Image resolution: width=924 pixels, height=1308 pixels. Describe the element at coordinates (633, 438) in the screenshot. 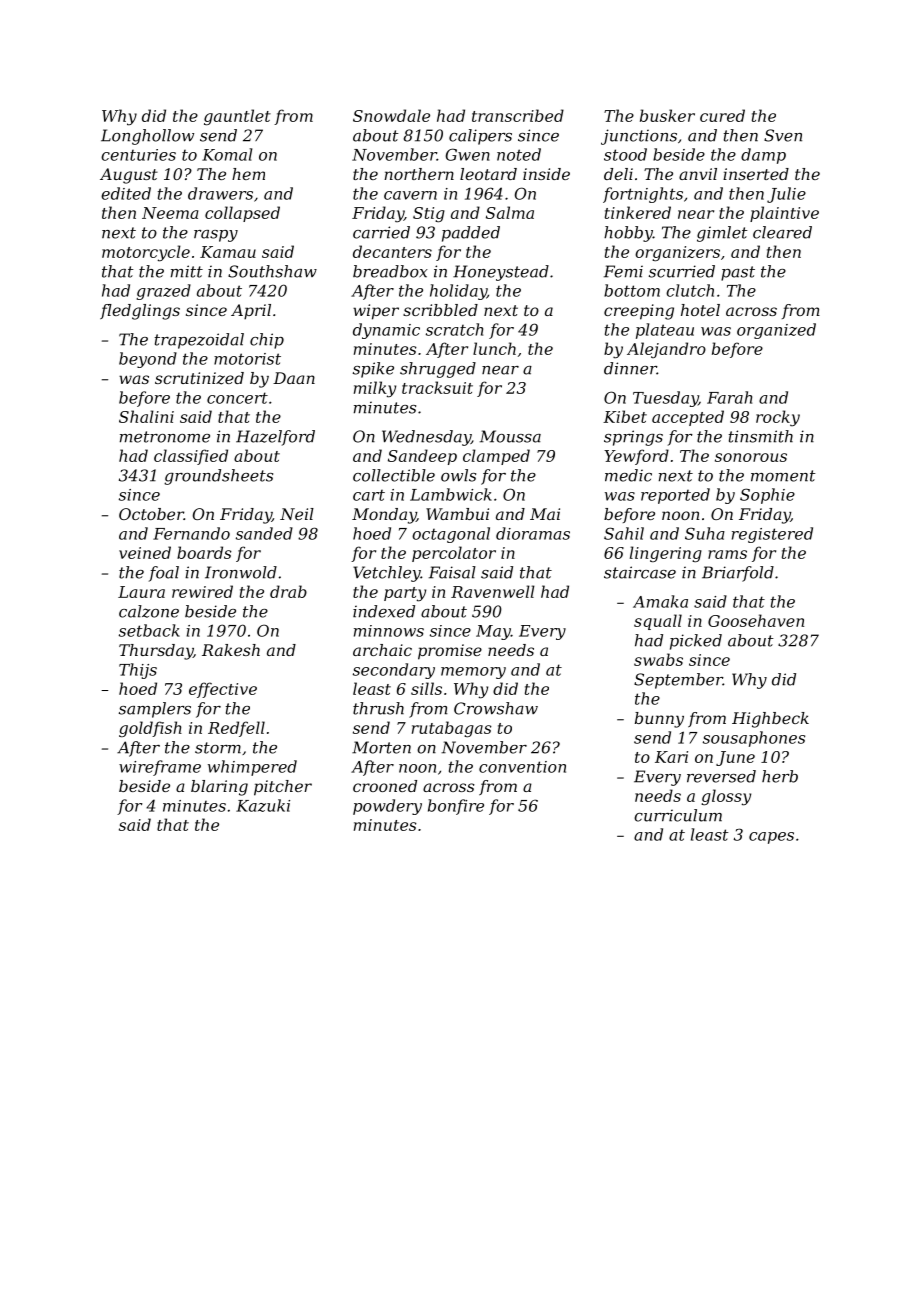

I see `springs` at that location.
